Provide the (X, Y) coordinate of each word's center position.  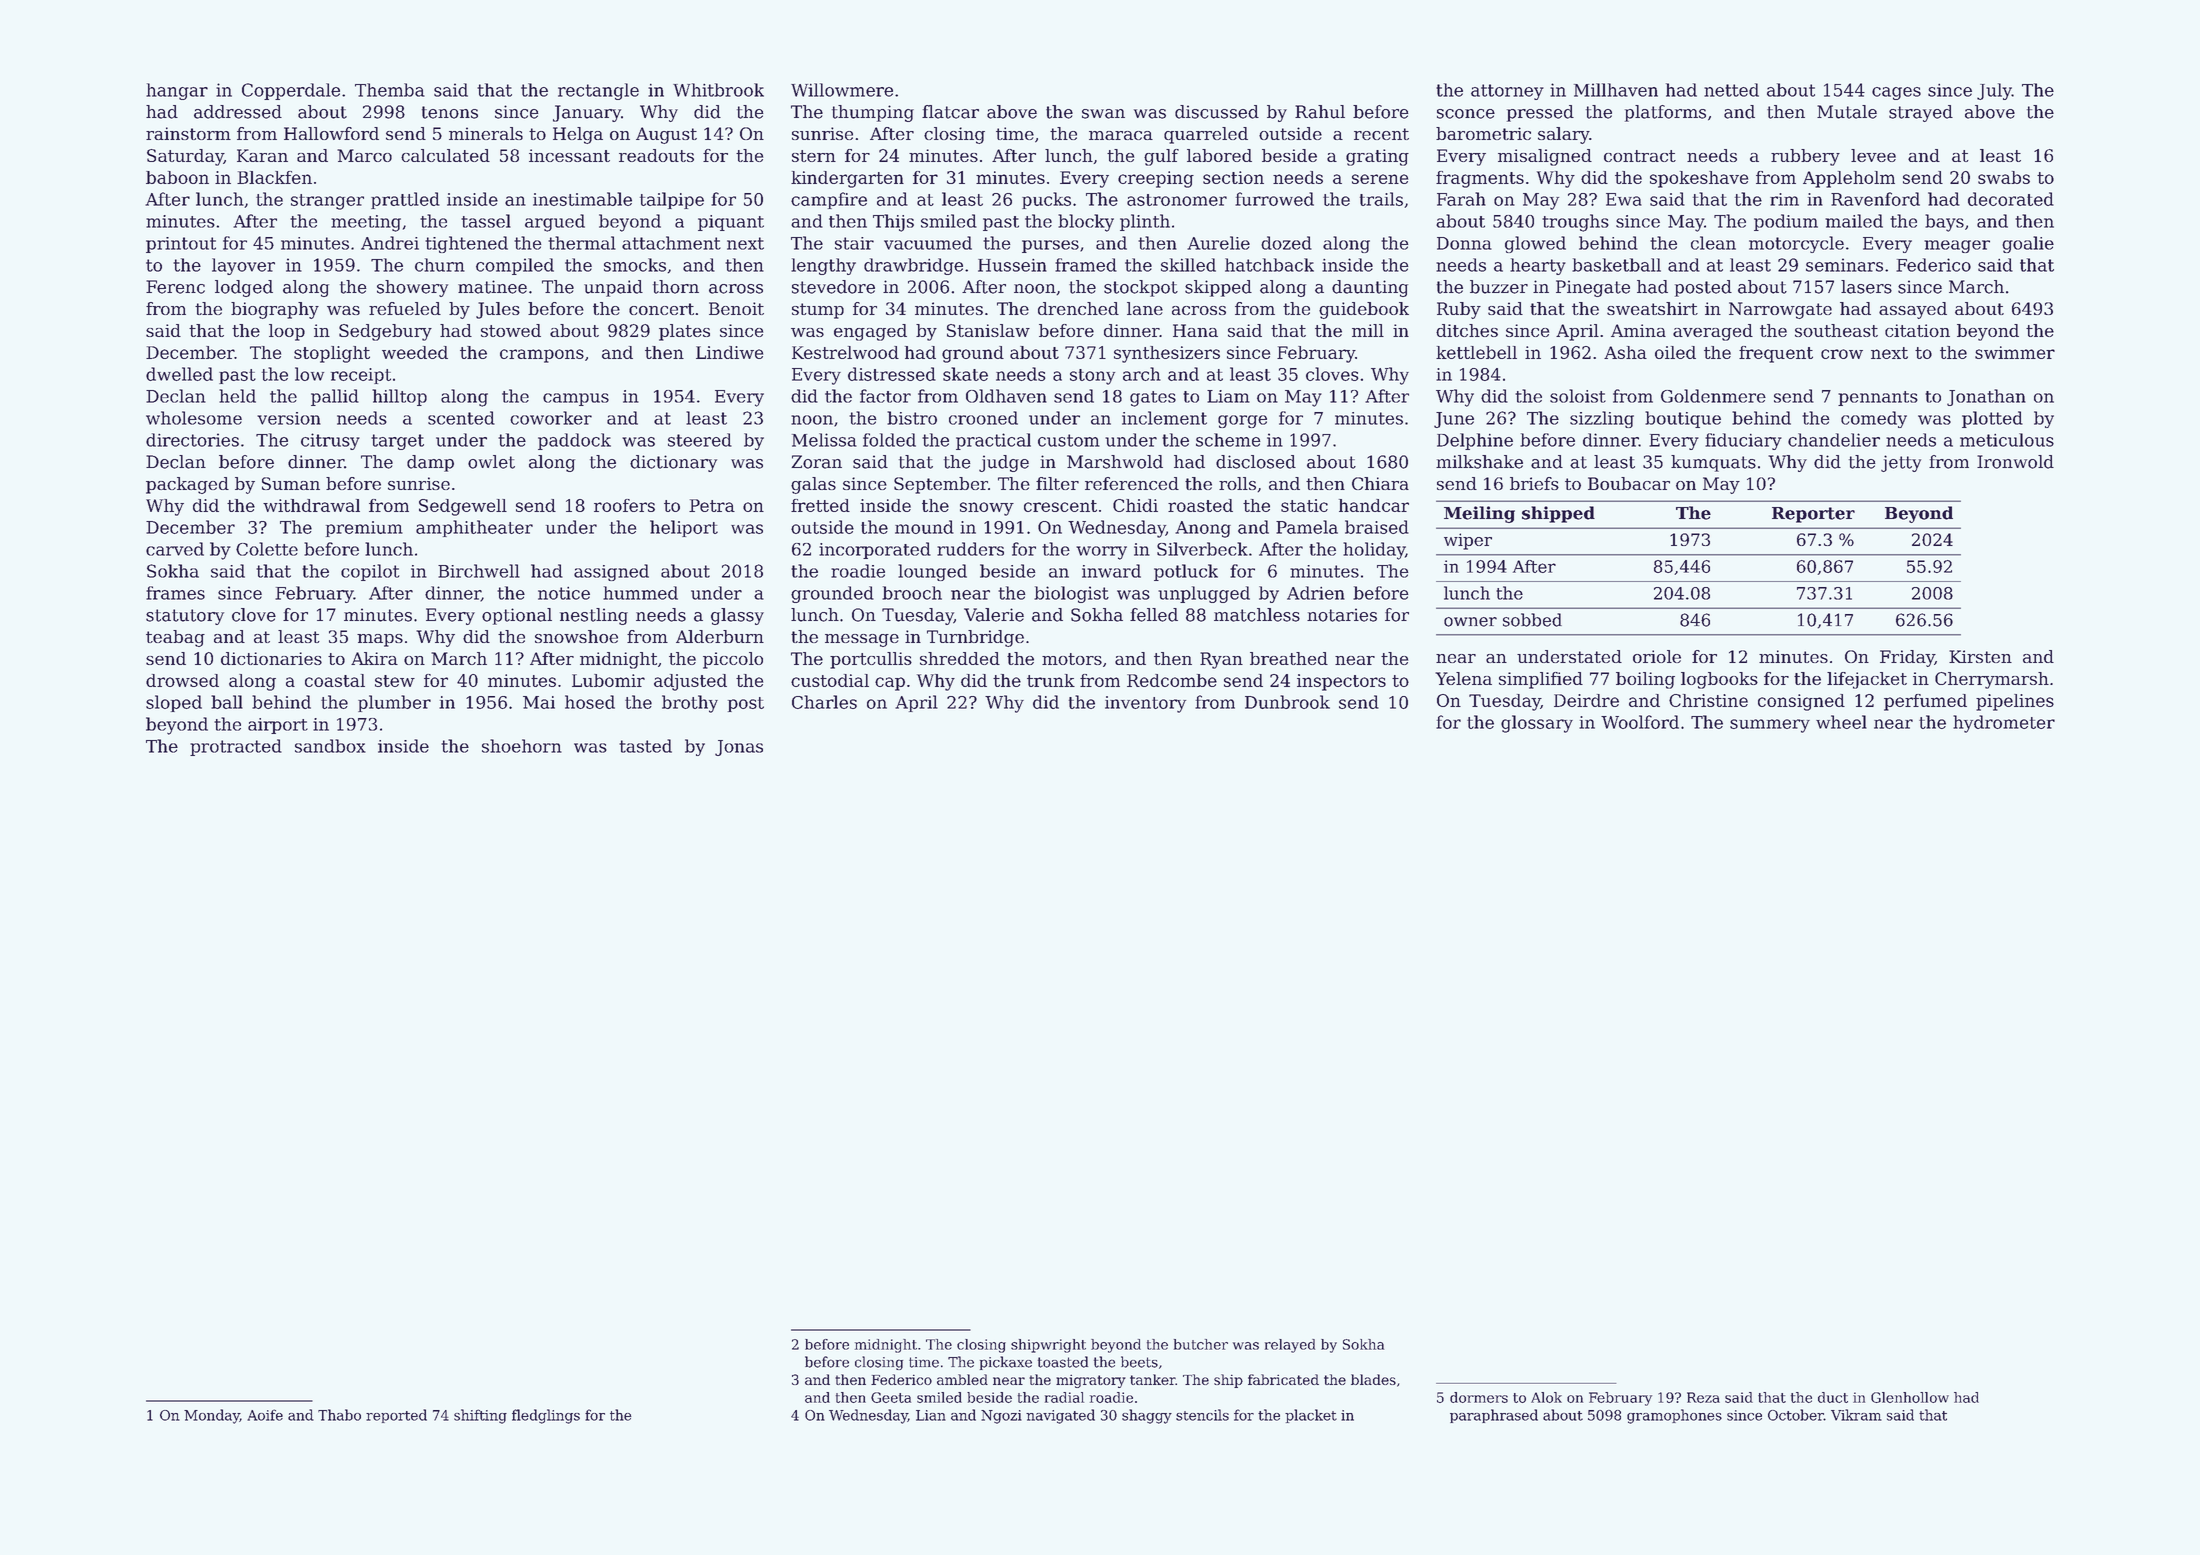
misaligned (1545, 157)
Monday (212, 1416)
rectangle (598, 91)
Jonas (739, 748)
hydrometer (2004, 724)
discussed (1217, 112)
